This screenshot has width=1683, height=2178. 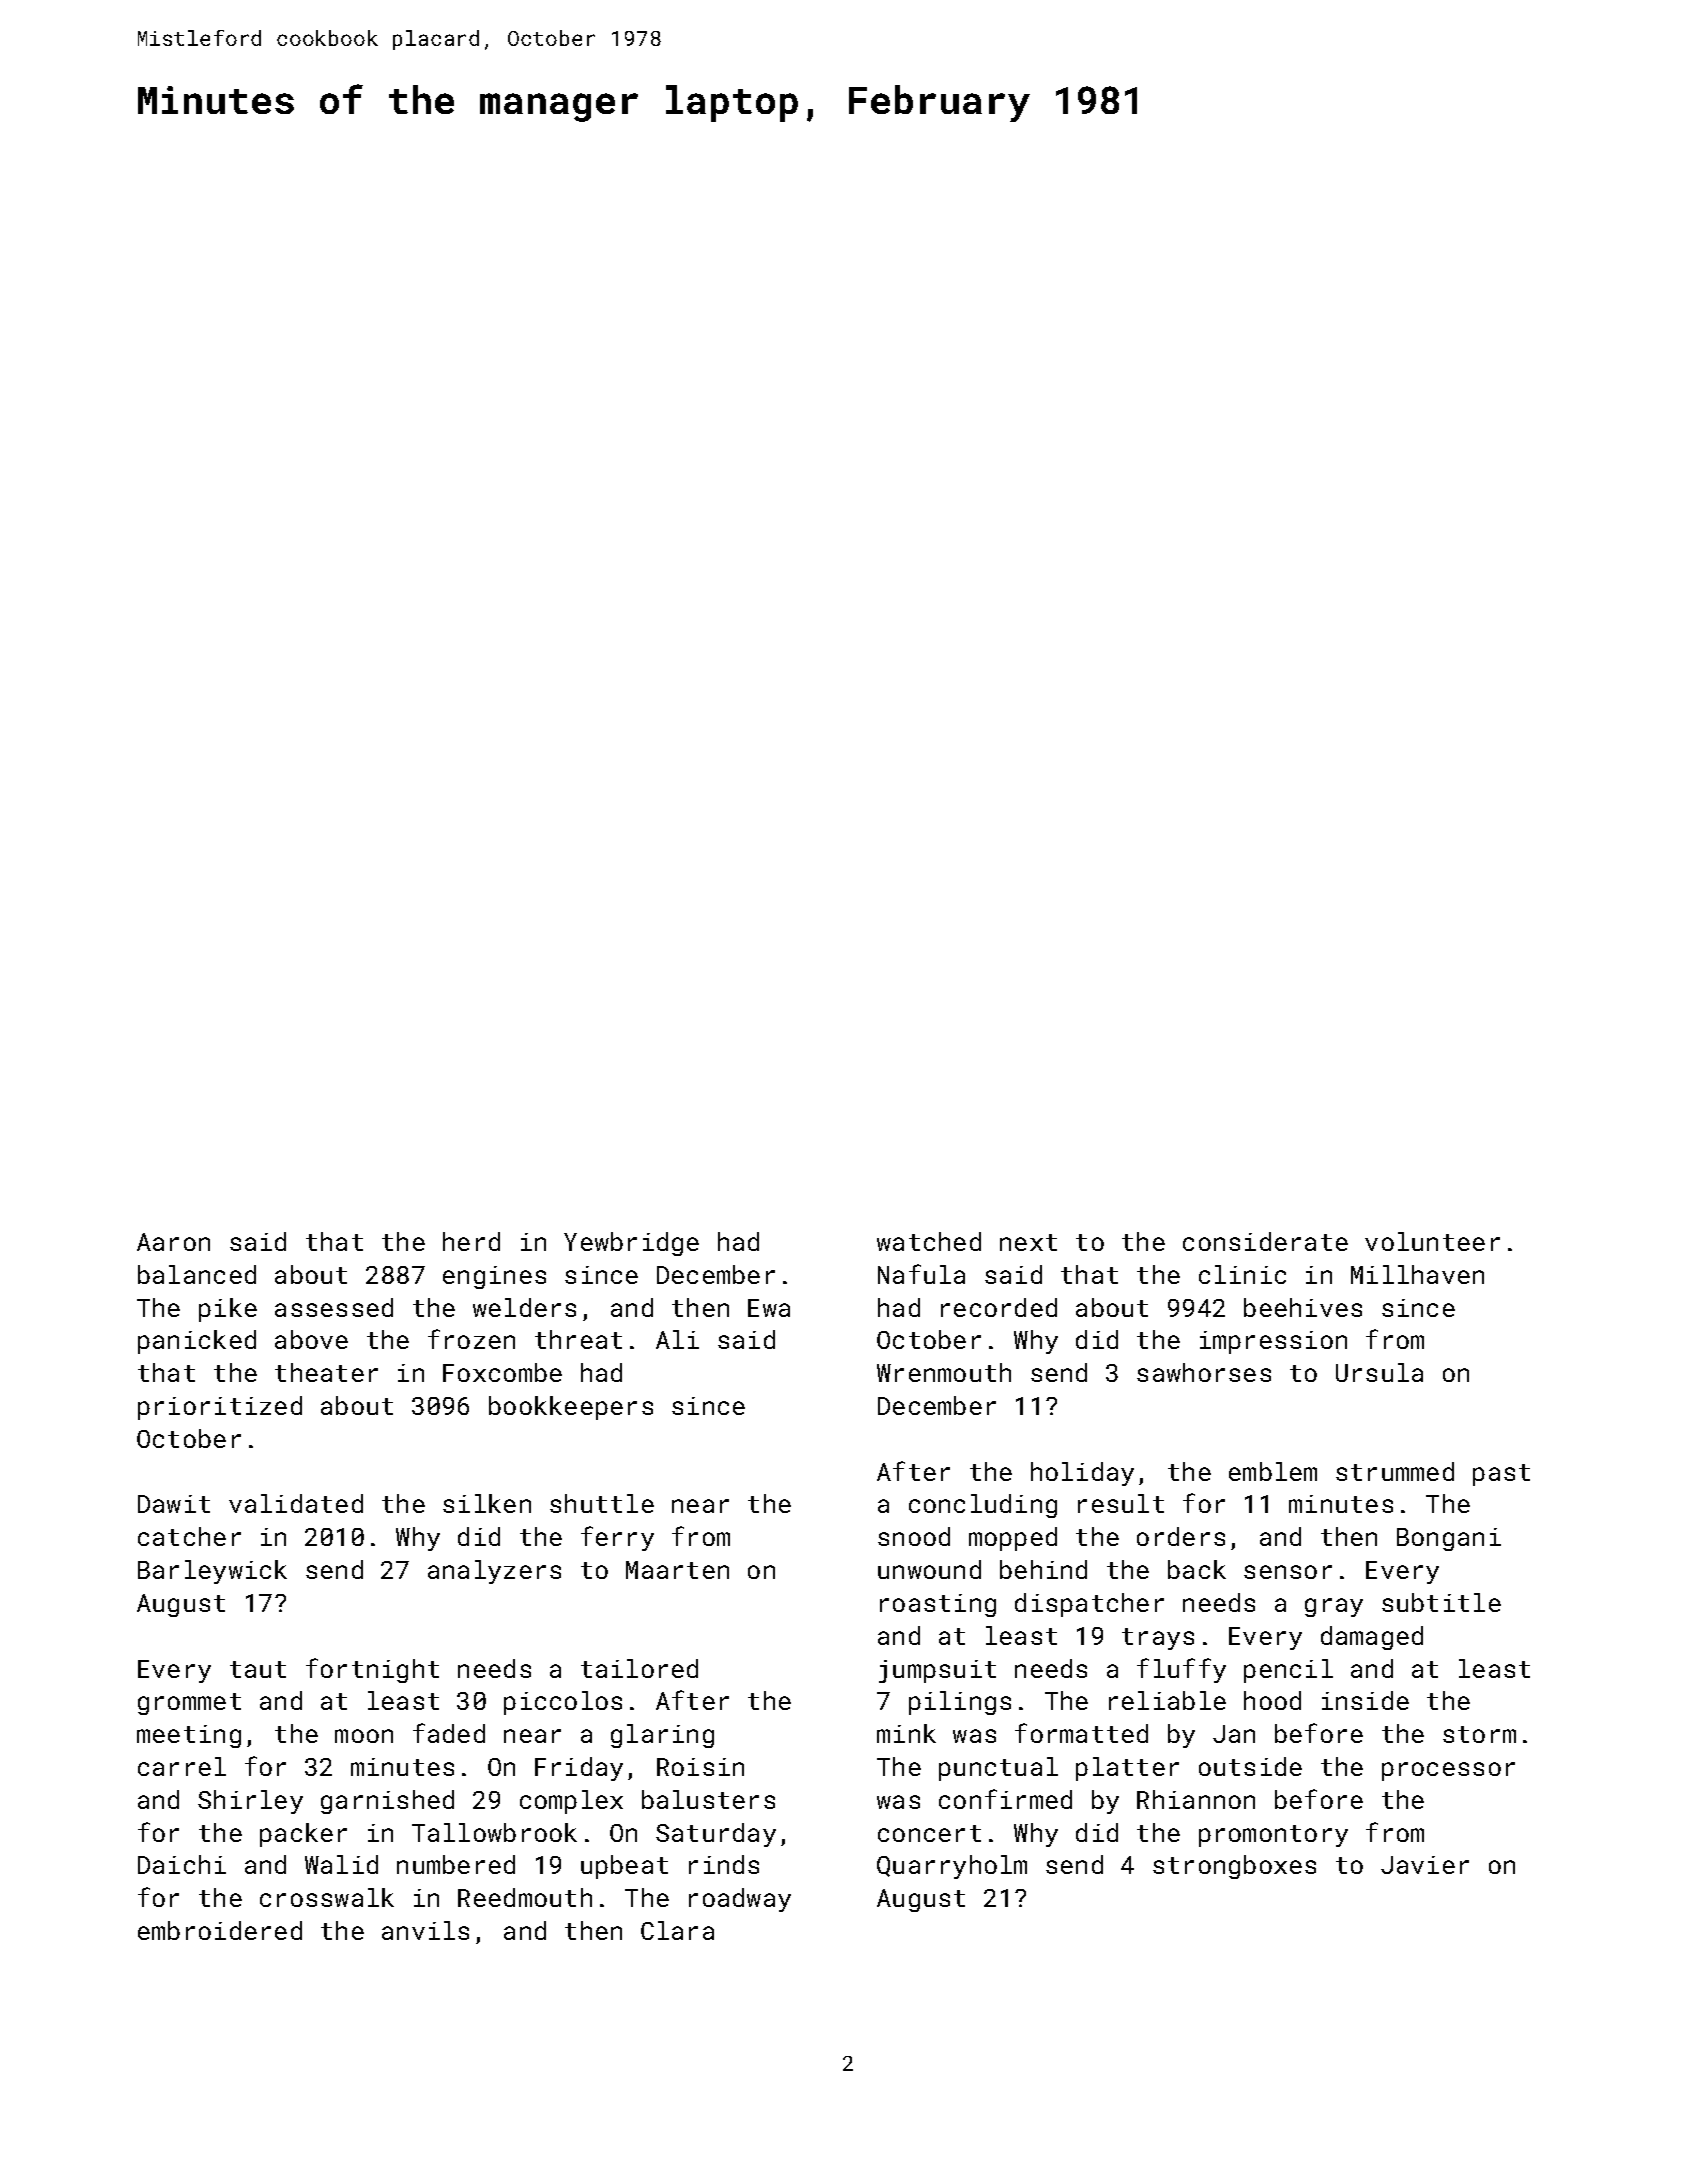 What do you see at coordinates (700, 1767) in the screenshot?
I see `Roisin` at bounding box center [700, 1767].
